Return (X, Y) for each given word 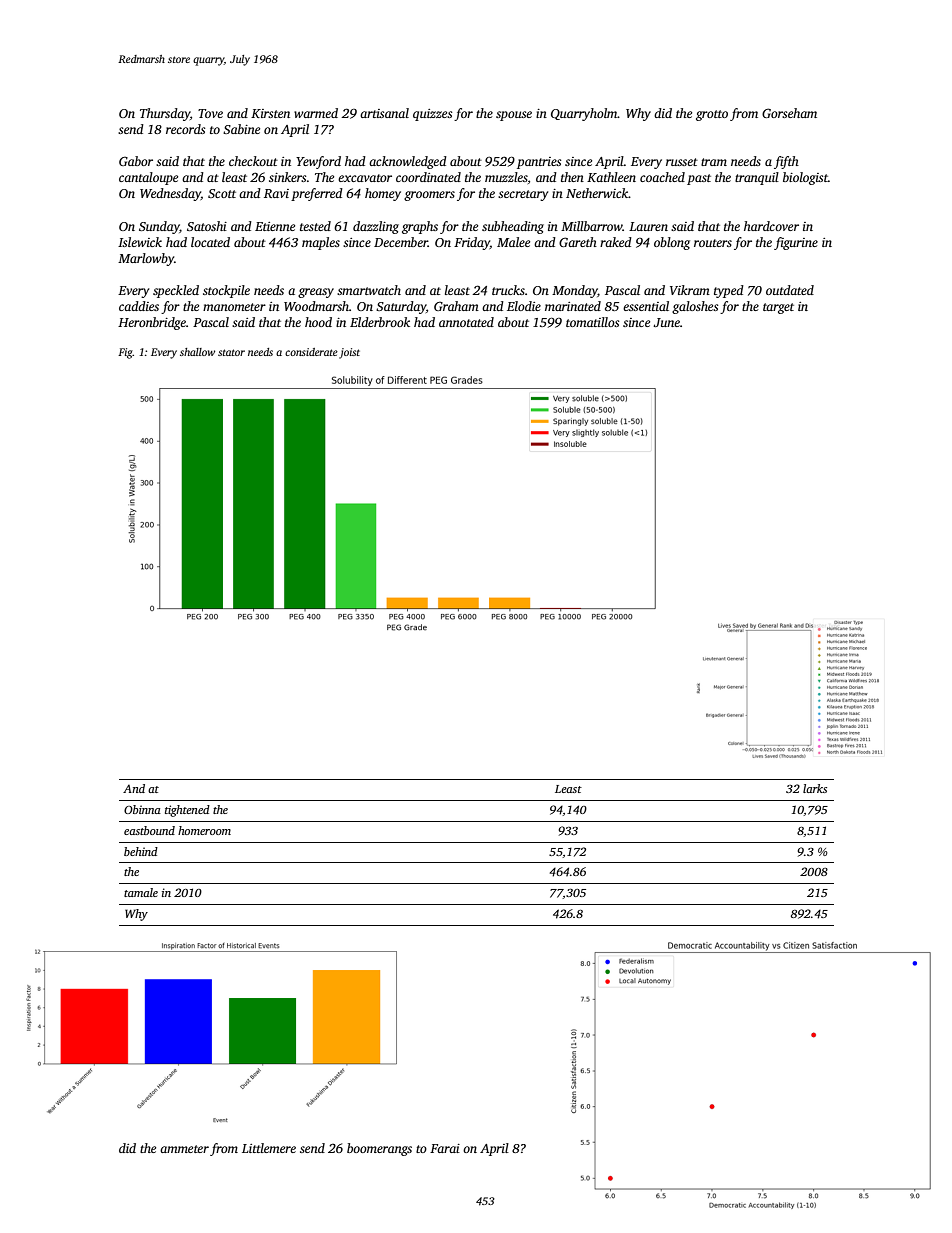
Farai (445, 1148)
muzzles (506, 177)
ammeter (184, 1149)
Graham (456, 306)
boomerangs (379, 1149)
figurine (796, 243)
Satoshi (207, 226)
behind (141, 851)
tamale (141, 892)
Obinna (142, 809)
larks (815, 788)
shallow (197, 352)
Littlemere (269, 1148)
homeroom (204, 830)
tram (714, 162)
